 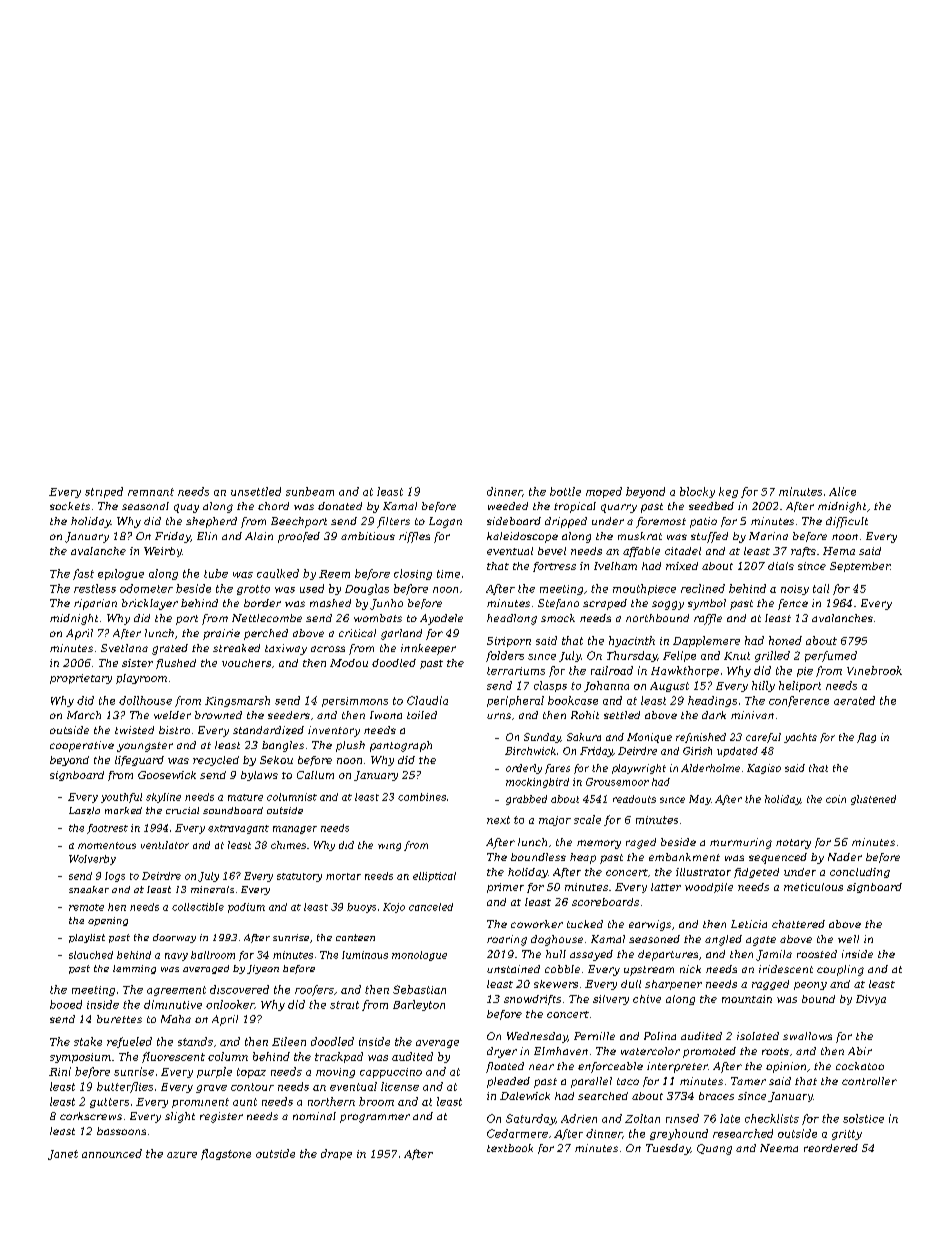 What do you see at coordinates (786, 969) in the image?
I see `iridescent` at bounding box center [786, 969].
